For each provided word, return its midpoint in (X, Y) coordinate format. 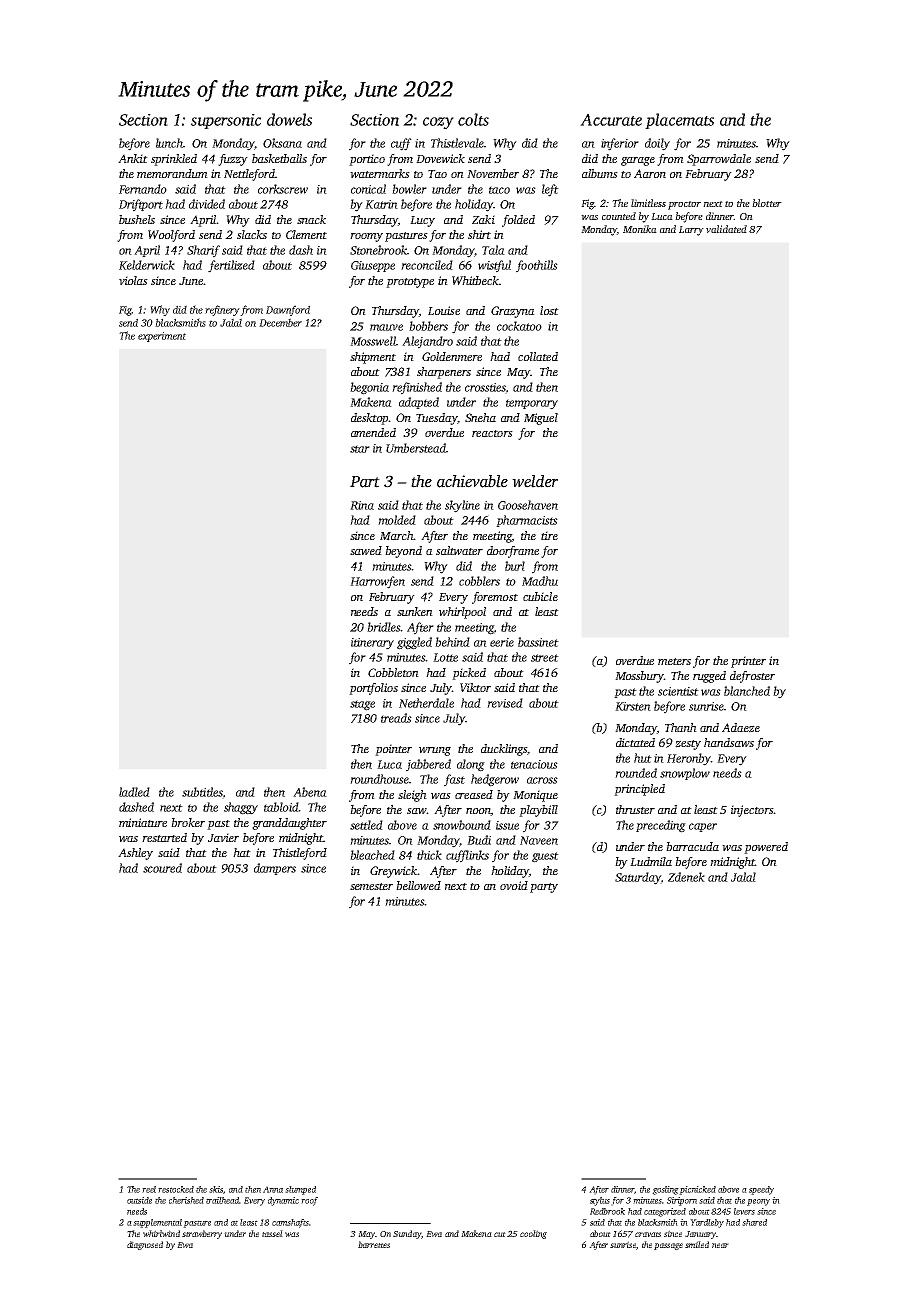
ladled (134, 792)
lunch (169, 143)
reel (149, 1189)
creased (474, 794)
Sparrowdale (719, 160)
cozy (438, 123)
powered (766, 848)
